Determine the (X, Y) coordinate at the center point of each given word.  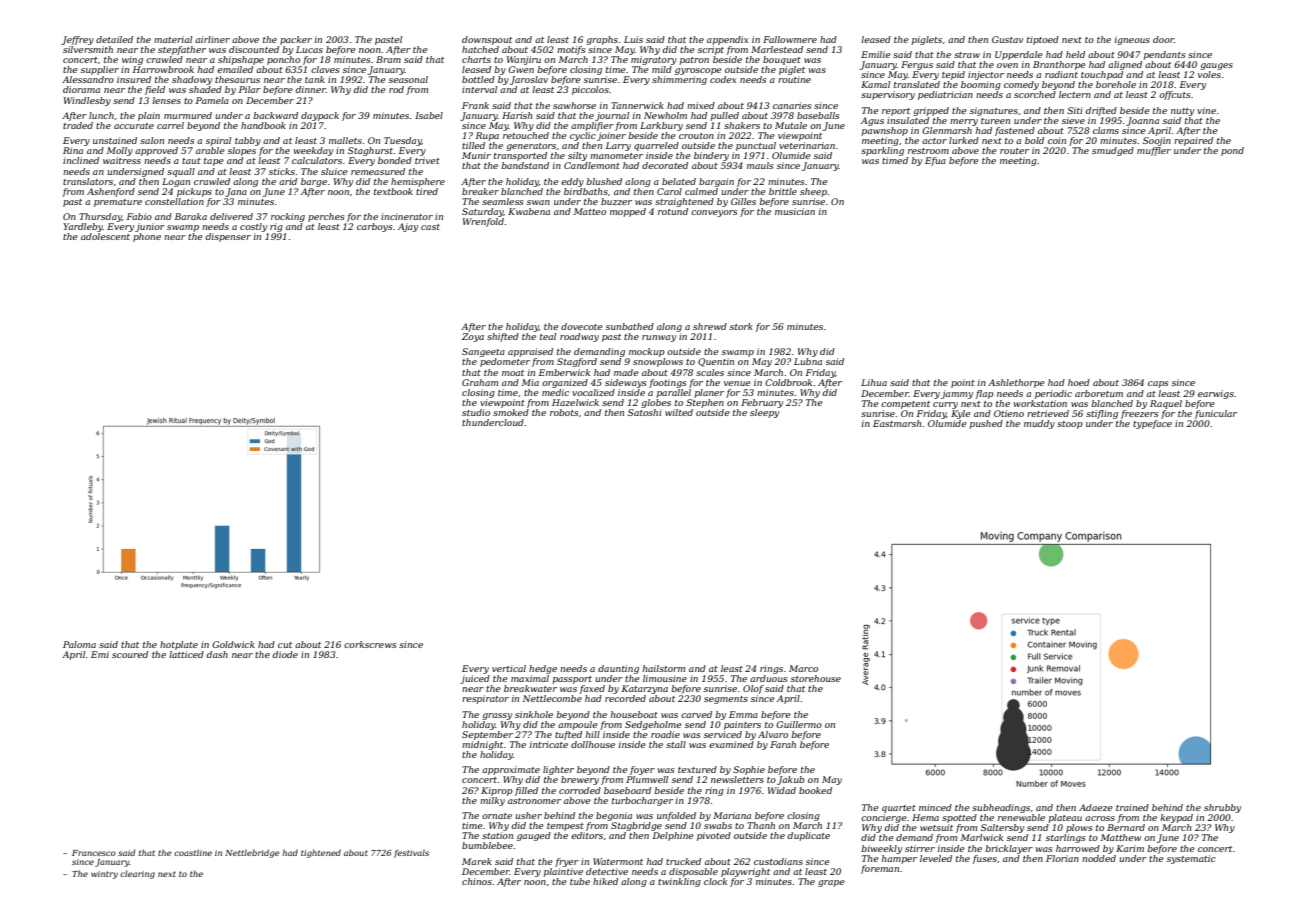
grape (831, 883)
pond (1232, 151)
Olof (753, 689)
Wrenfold (483, 222)
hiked (605, 881)
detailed (114, 39)
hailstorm (664, 668)
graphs (602, 40)
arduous (768, 678)
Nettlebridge (252, 853)
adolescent (105, 236)
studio (476, 412)
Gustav (1007, 39)
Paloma (79, 644)
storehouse (816, 678)
